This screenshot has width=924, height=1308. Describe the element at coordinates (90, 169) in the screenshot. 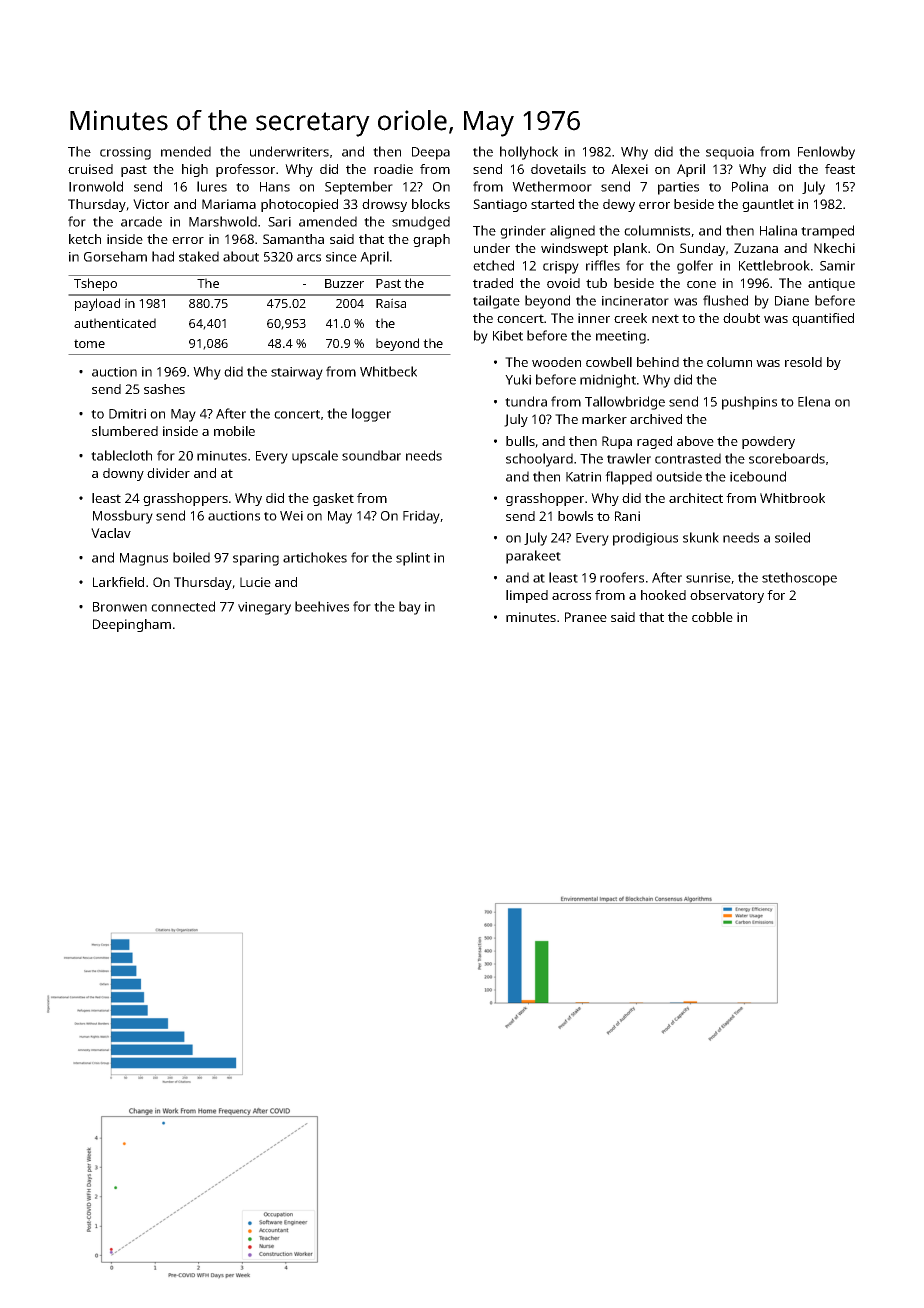

I see `cruised` at that location.
